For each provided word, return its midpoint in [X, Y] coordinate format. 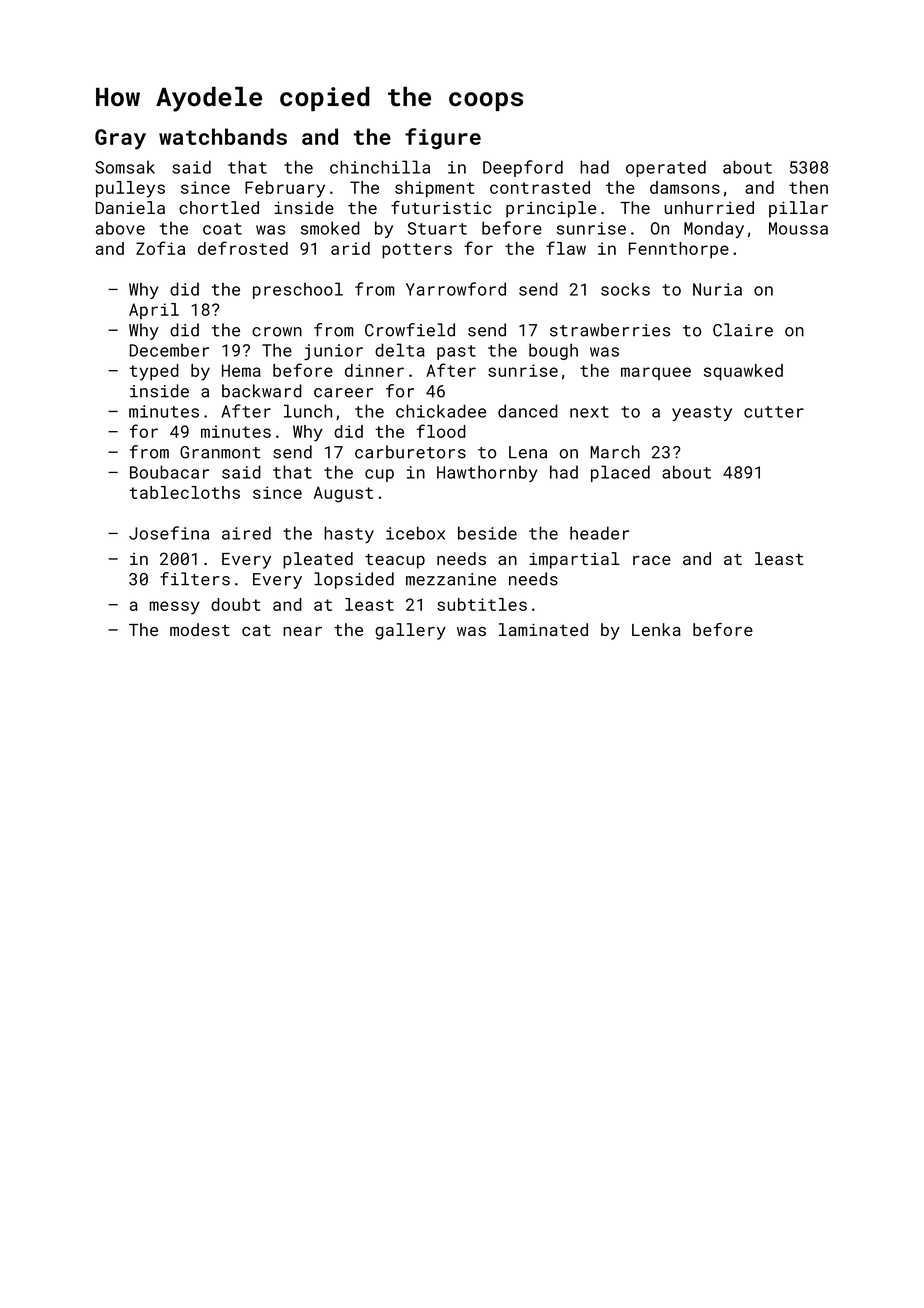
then [808, 187]
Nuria [717, 289]
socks [625, 289]
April [154, 311]
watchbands [223, 136]
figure [443, 138]
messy [174, 608]
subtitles [482, 604]
